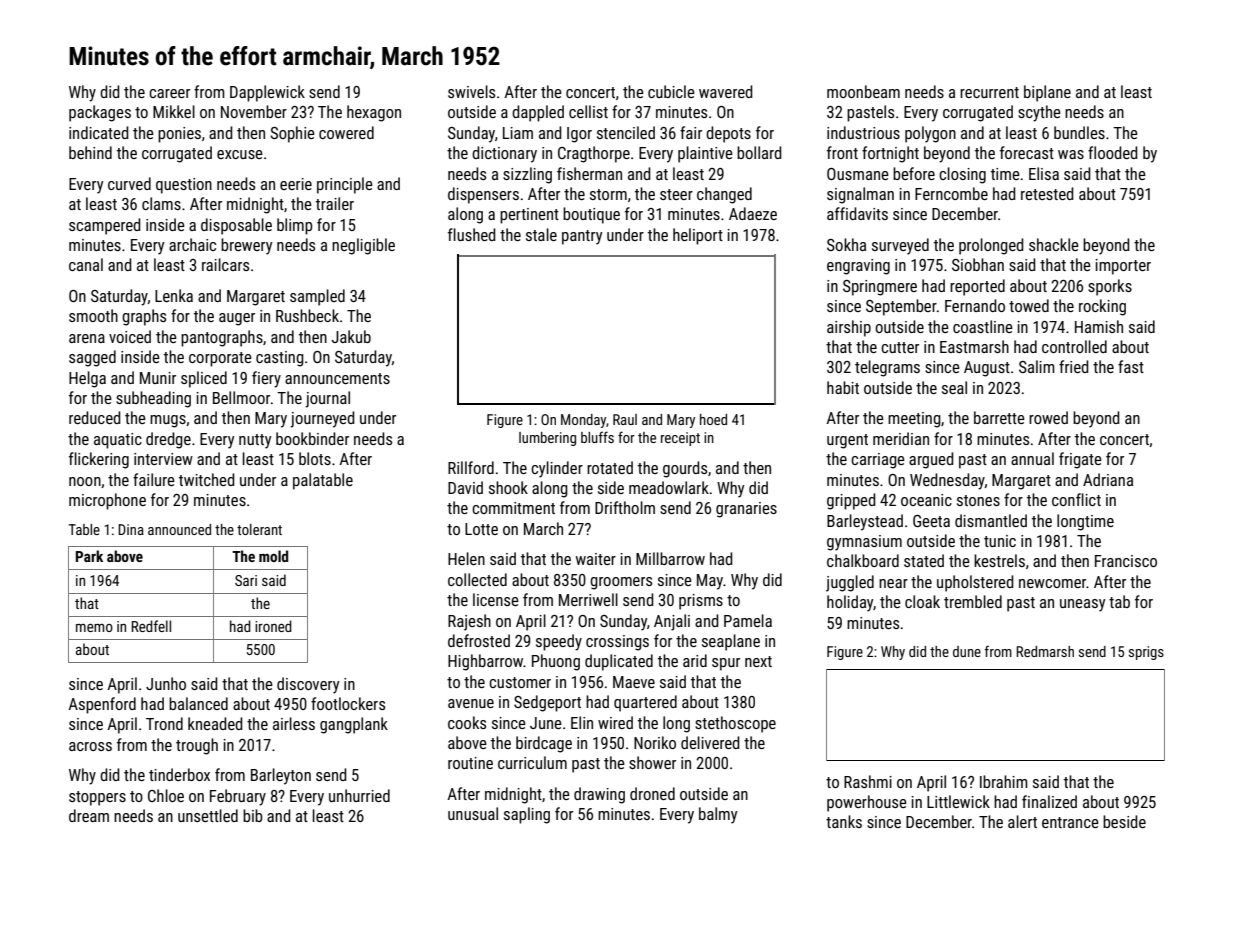  What do you see at coordinates (746, 510) in the screenshot?
I see `granaries` at bounding box center [746, 510].
